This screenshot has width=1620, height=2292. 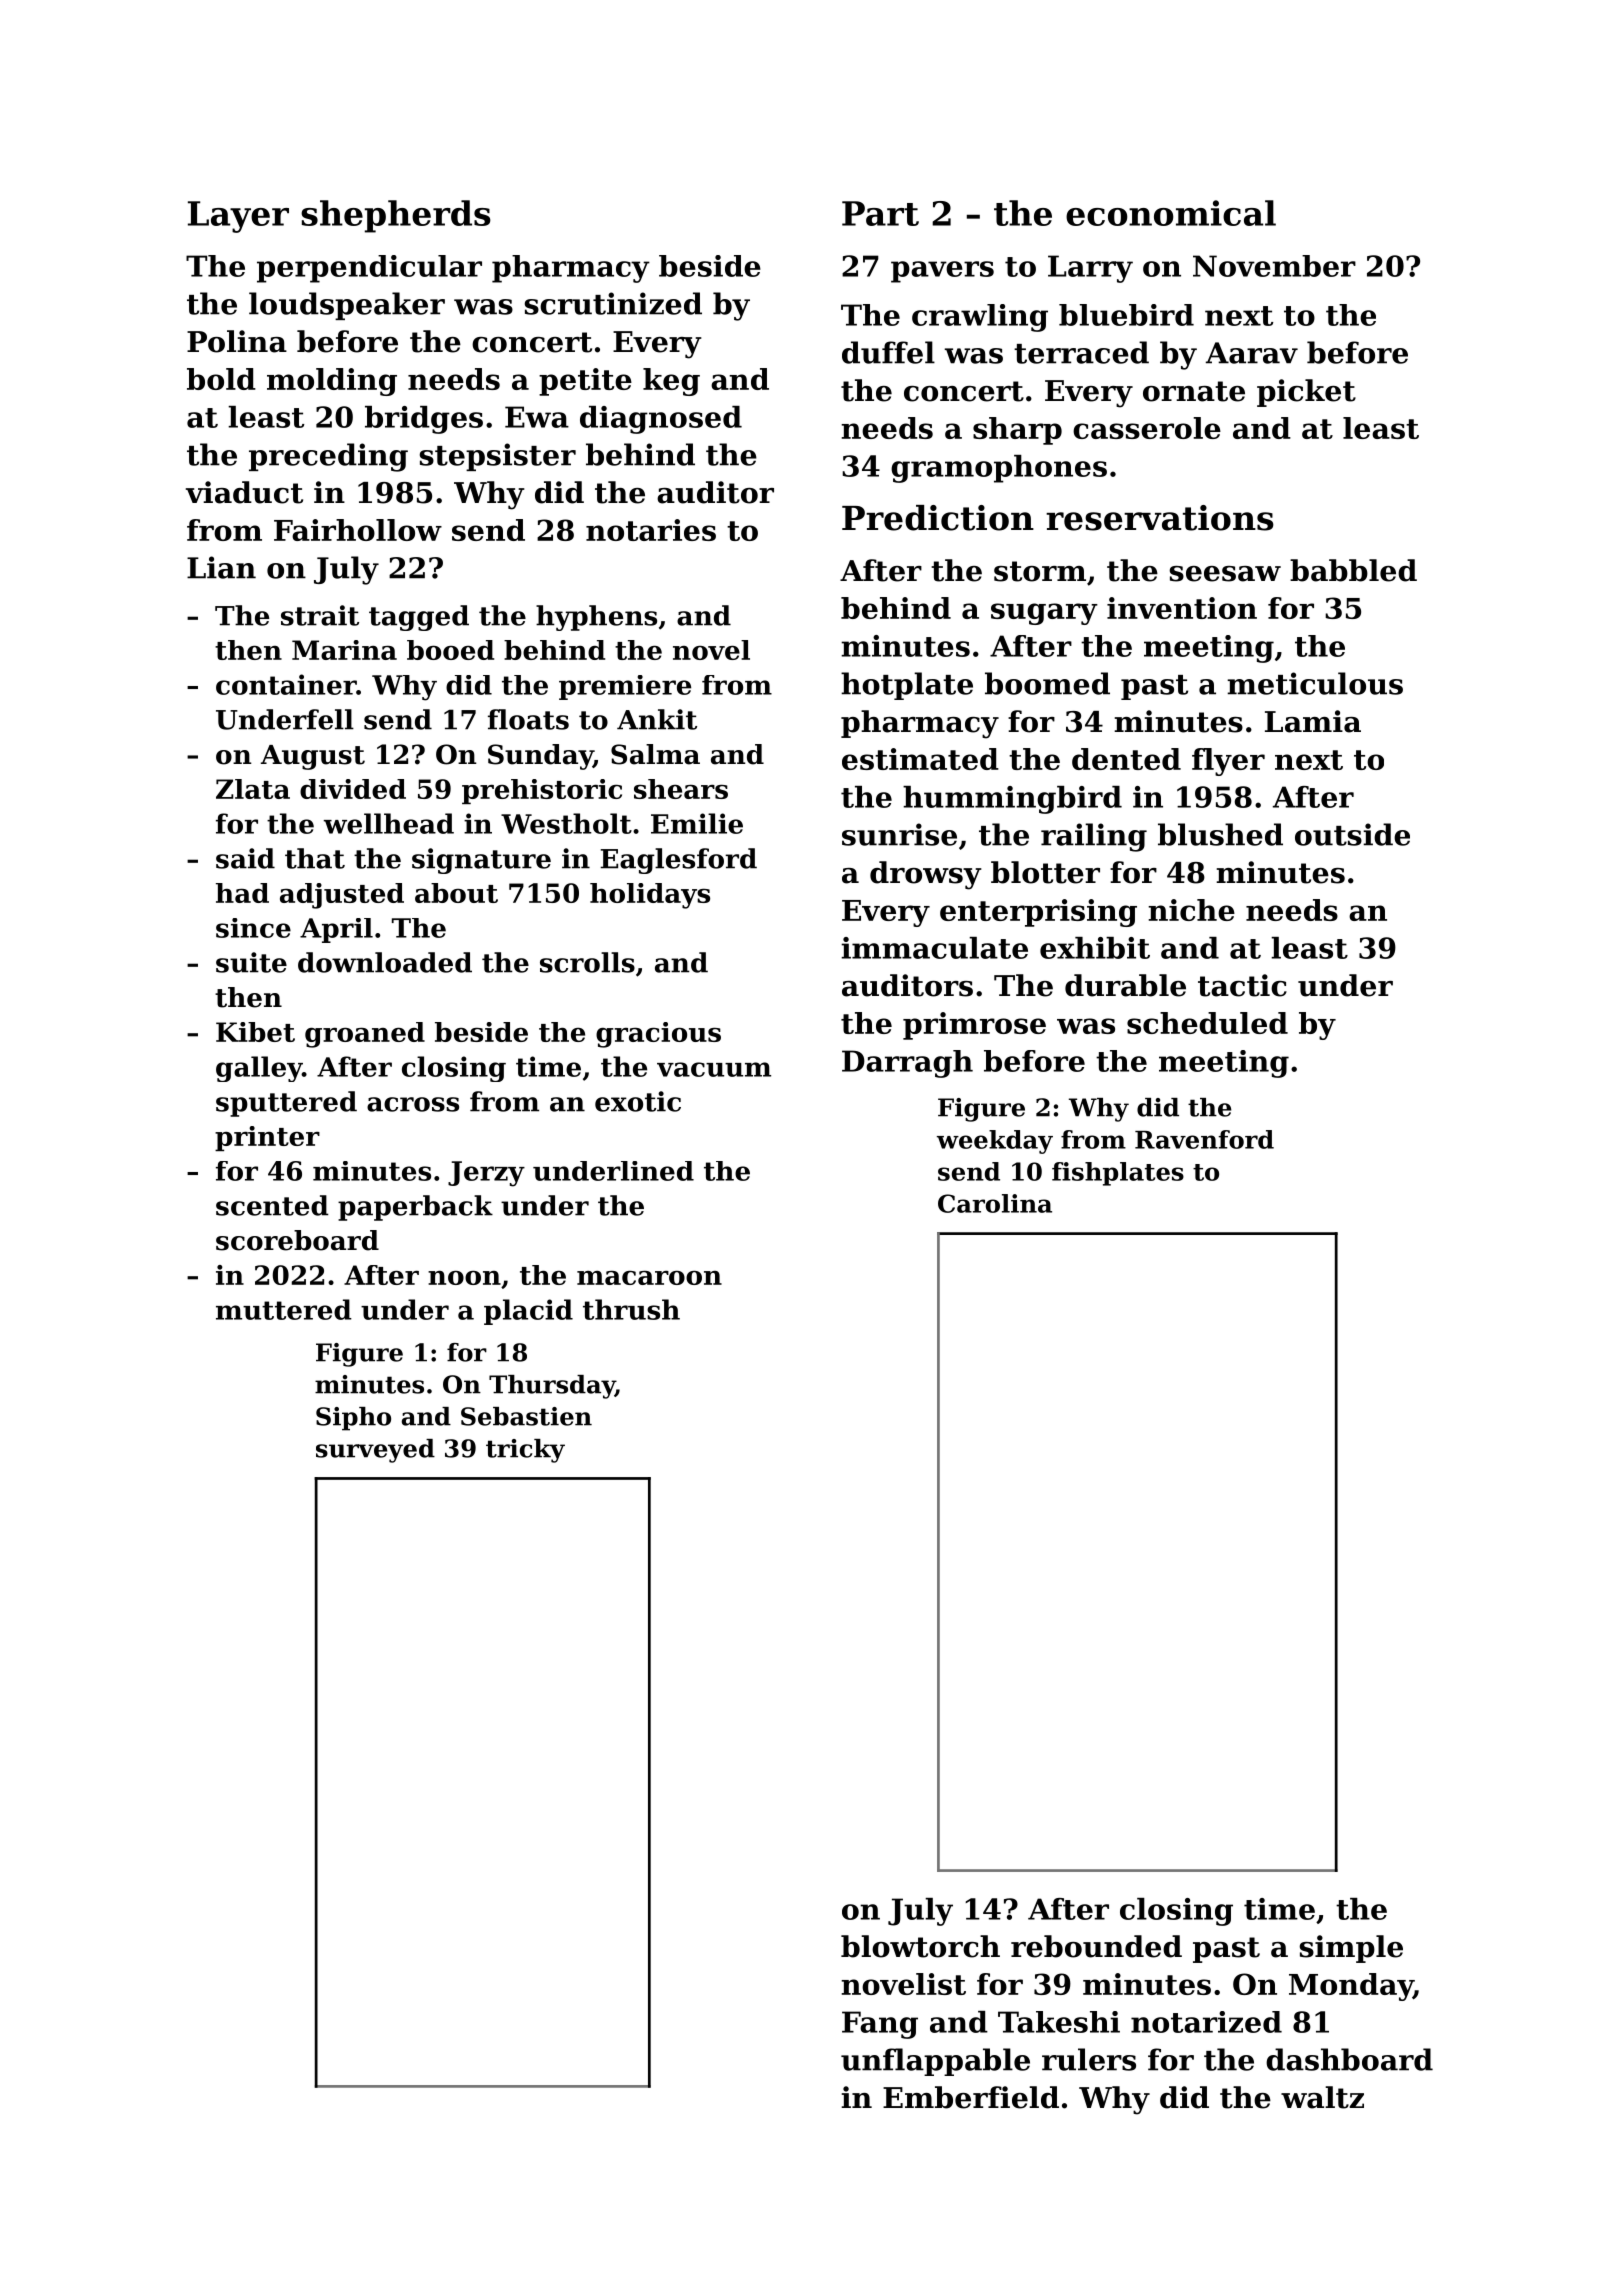 I want to click on thrush, so click(x=631, y=1309).
